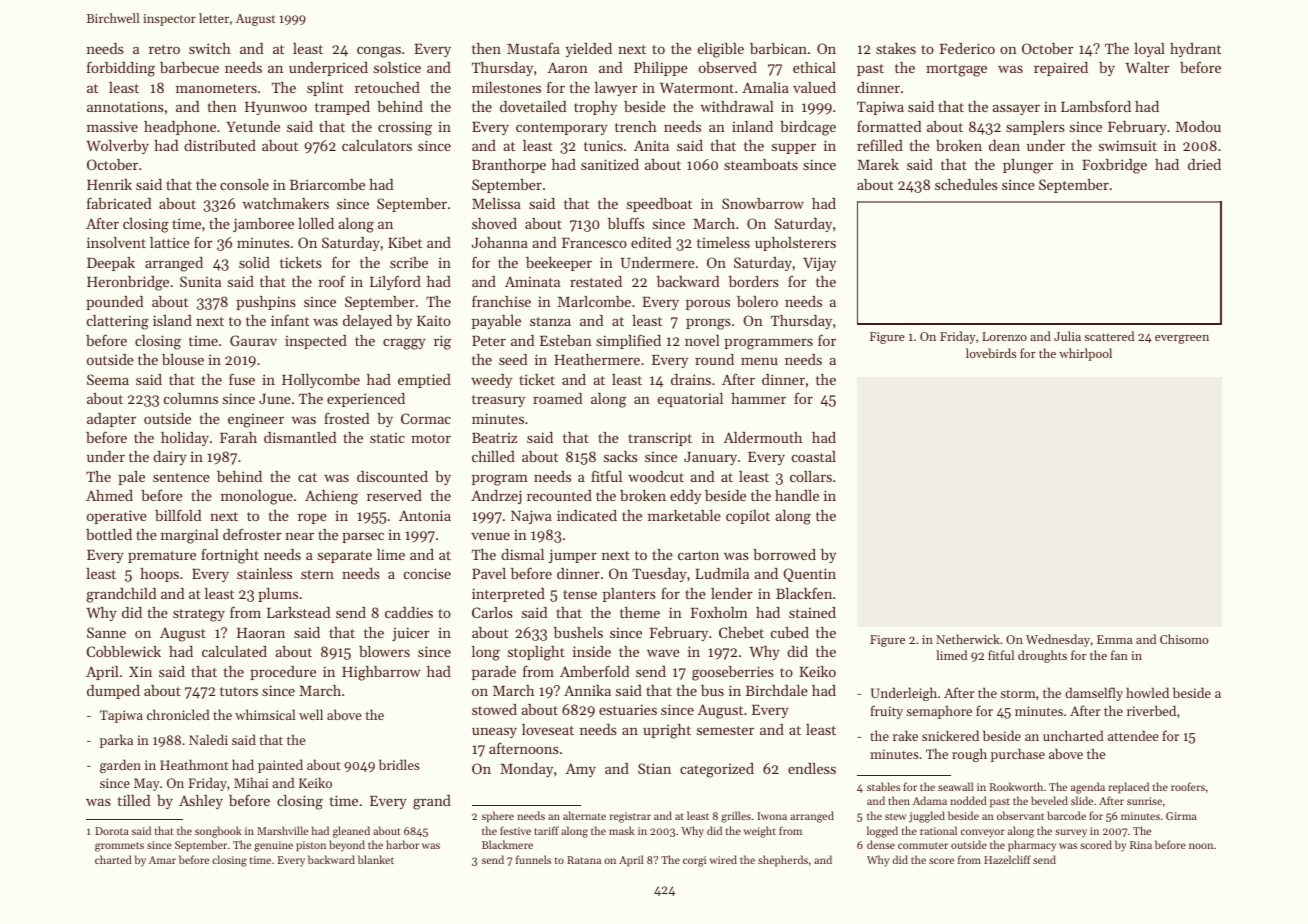 The width and height of the screenshot is (1308, 924). I want to click on shepherds, so click(783, 861).
